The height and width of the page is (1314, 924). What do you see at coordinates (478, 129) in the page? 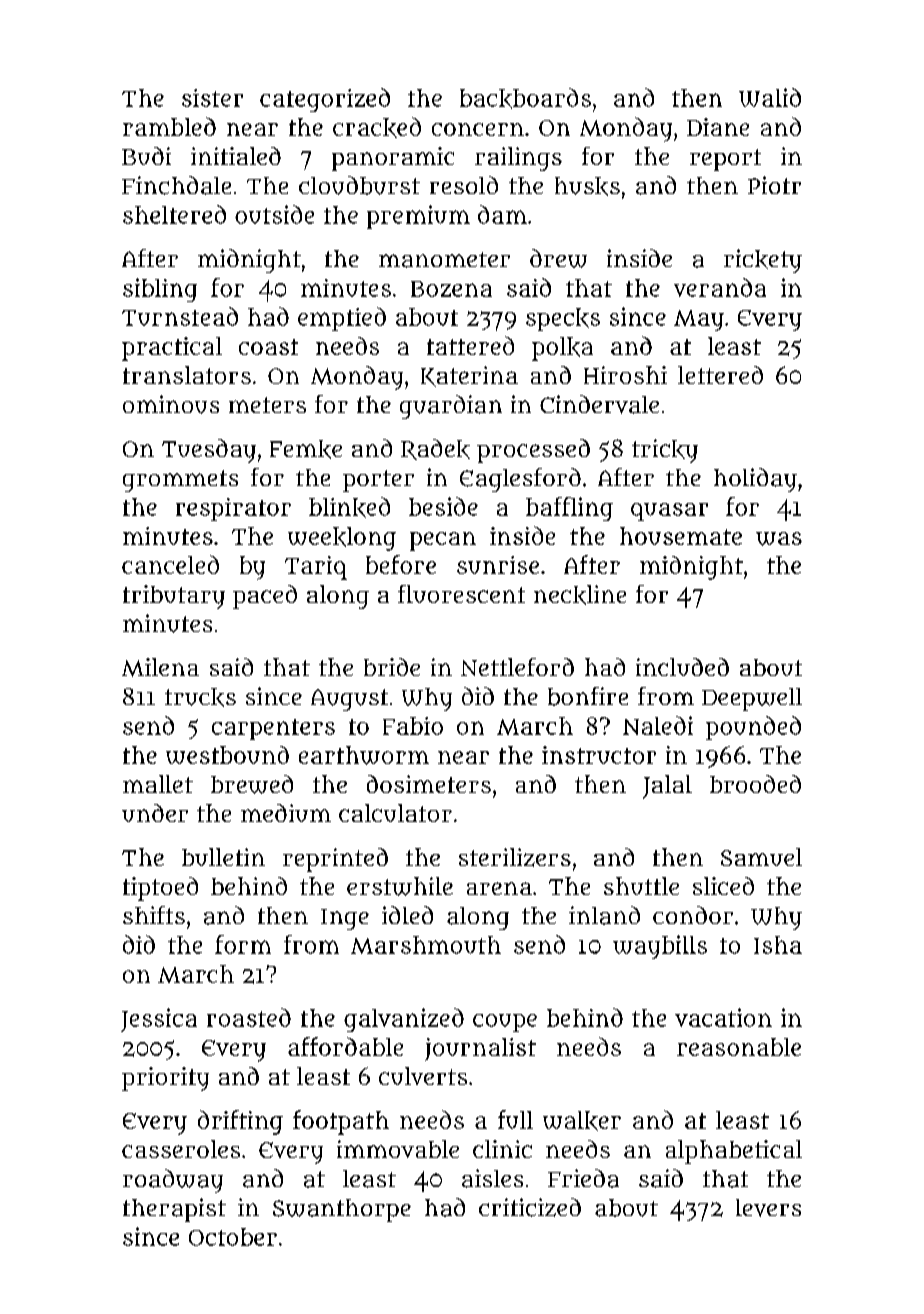
I see `concern` at bounding box center [478, 129].
